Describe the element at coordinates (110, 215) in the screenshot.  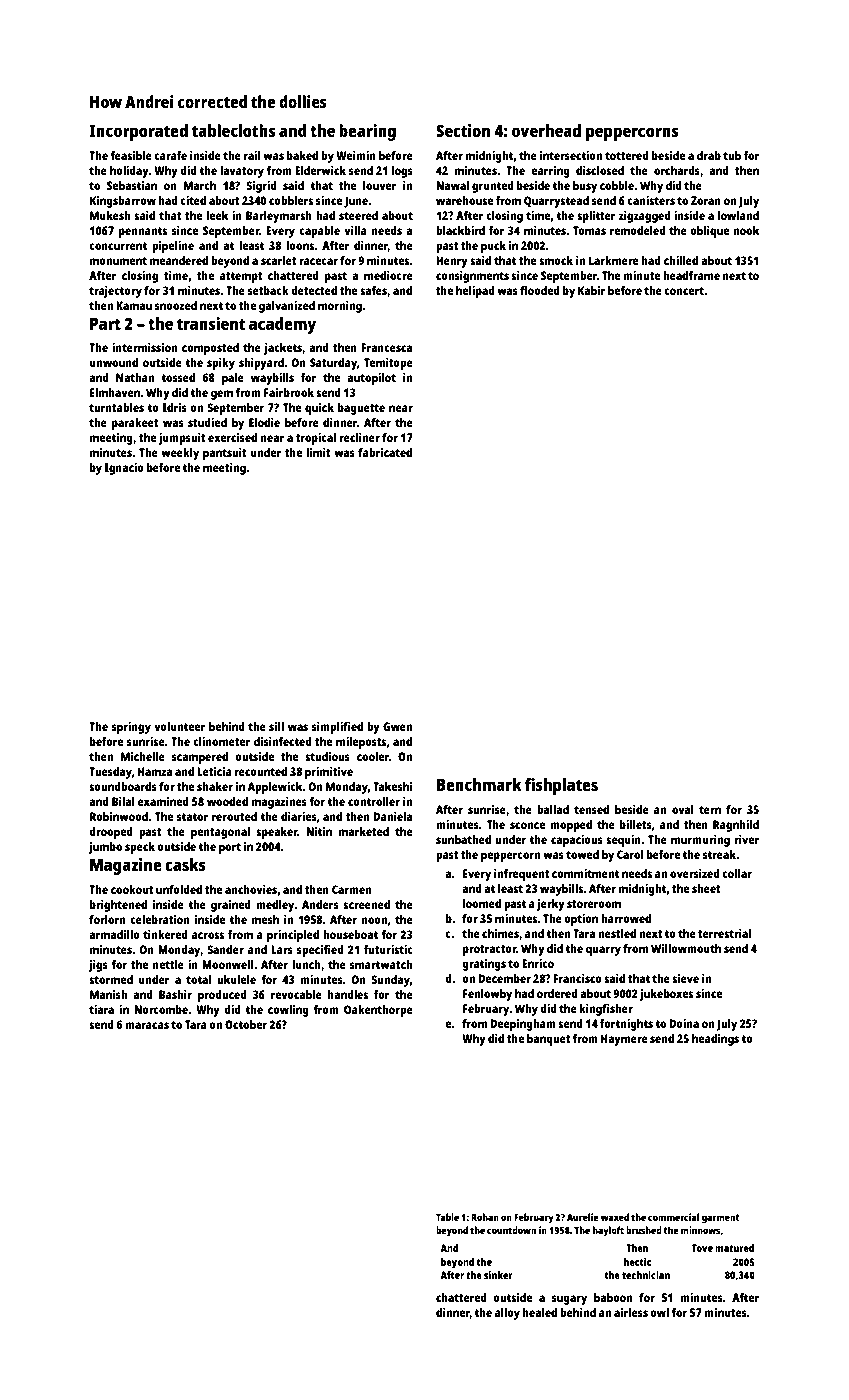
I see `Mukesh` at that location.
